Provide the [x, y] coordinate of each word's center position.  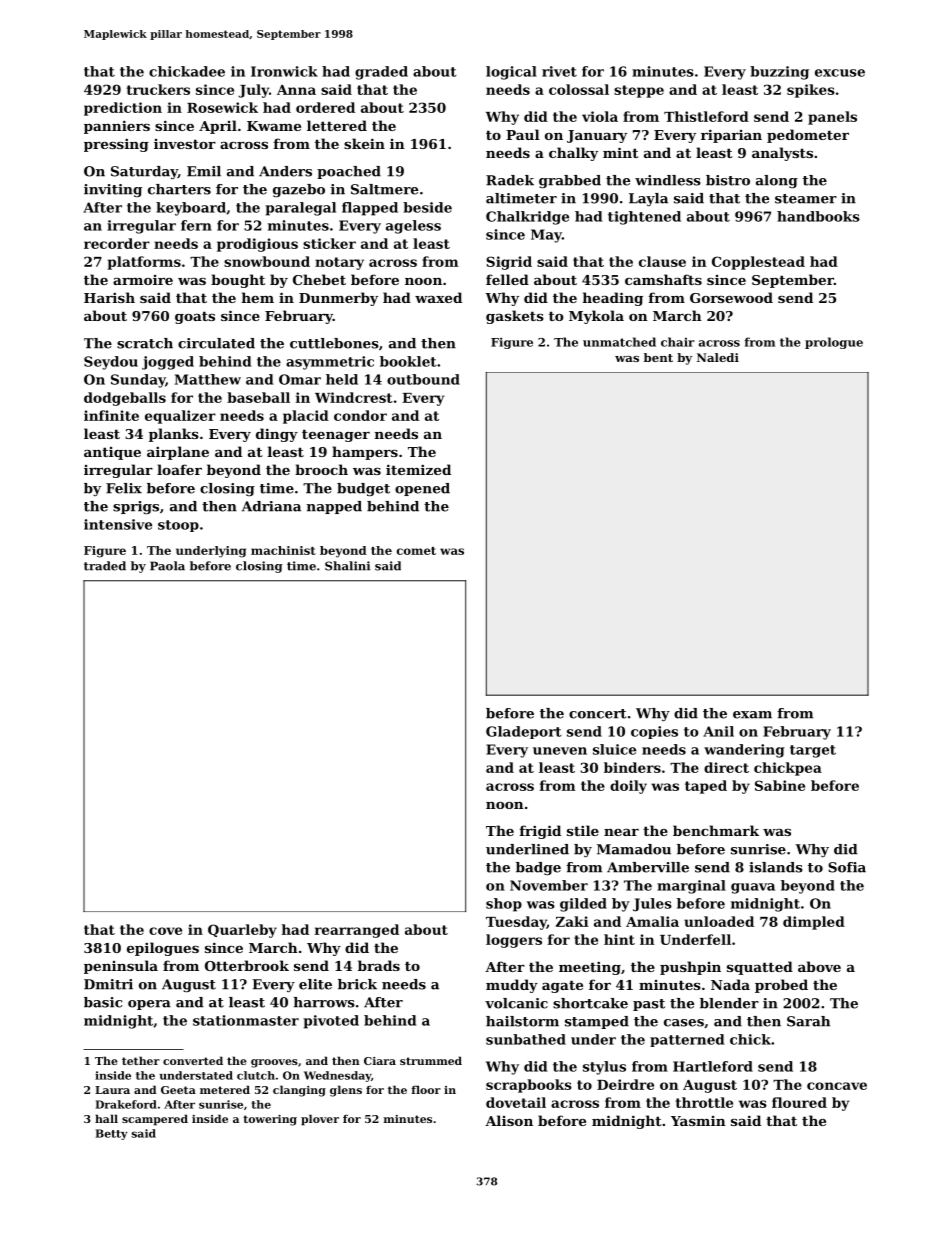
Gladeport [524, 732]
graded [381, 73]
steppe [639, 91]
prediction [123, 109]
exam [752, 715]
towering [270, 1120]
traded [105, 566]
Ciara [380, 1061]
